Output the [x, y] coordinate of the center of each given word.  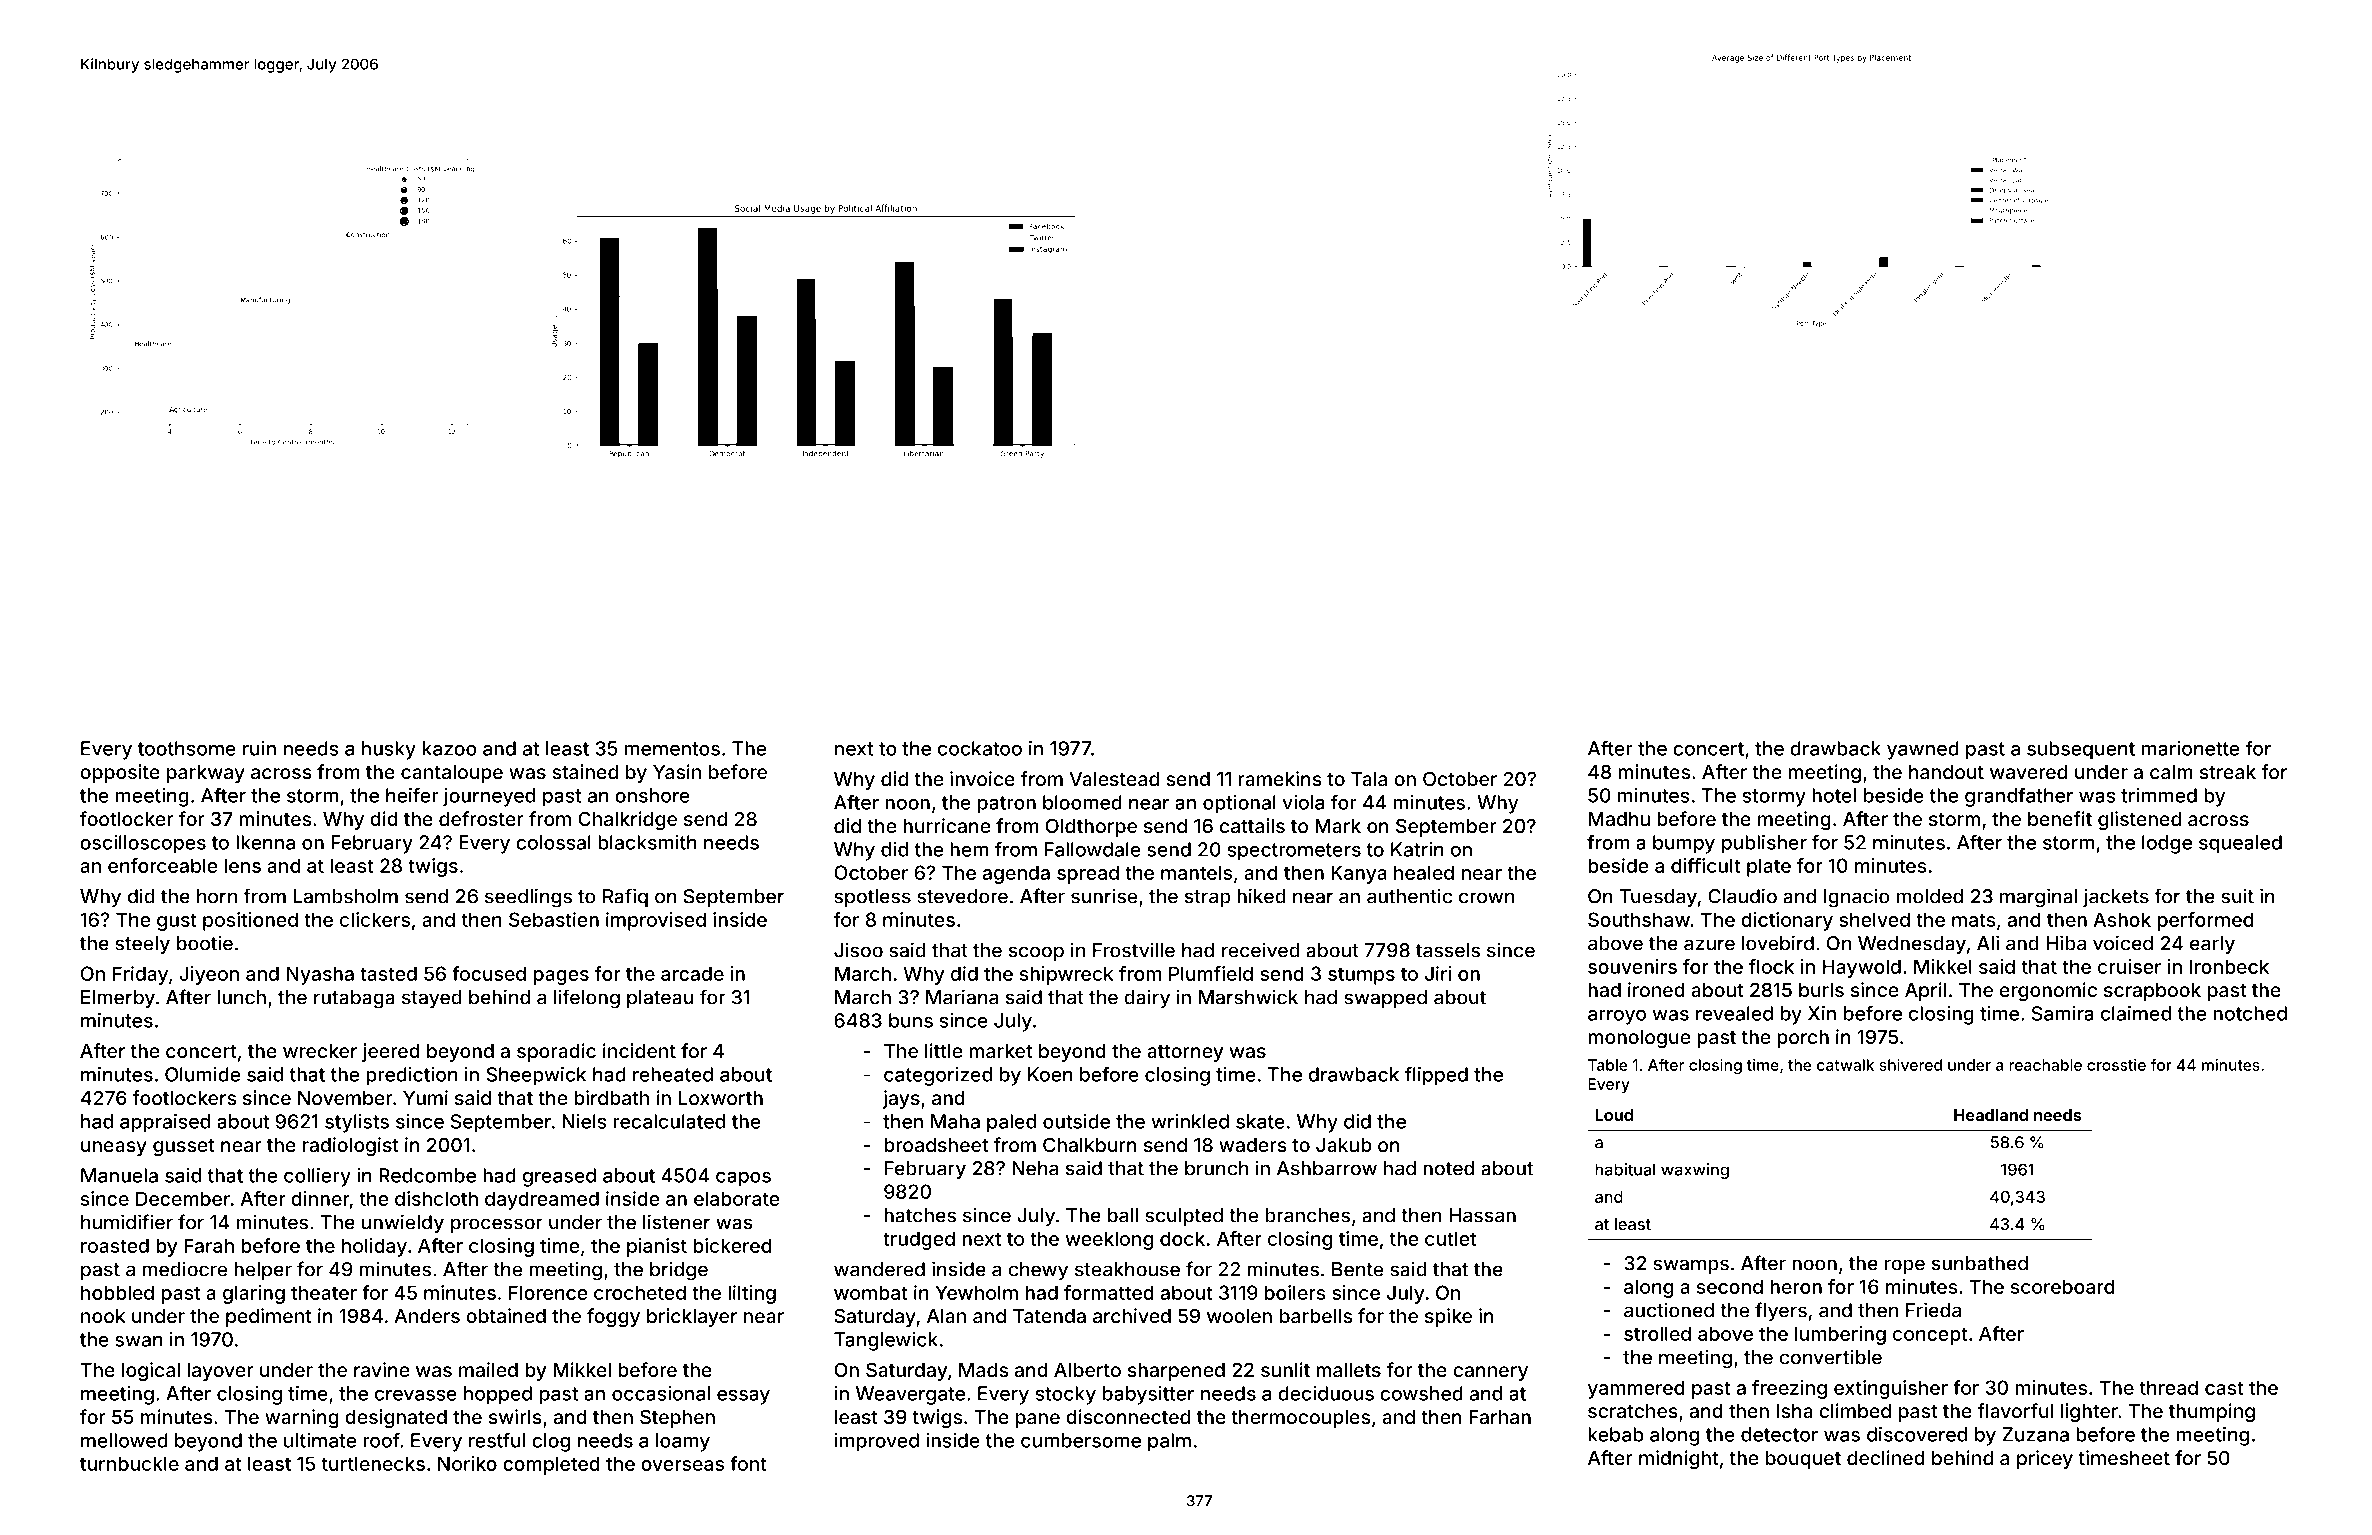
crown [1486, 898]
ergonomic [2048, 991]
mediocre [184, 1269]
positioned [250, 921]
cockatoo [980, 748]
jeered [391, 1052]
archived [1132, 1315]
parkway [206, 774]
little [944, 1050]
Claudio [1742, 896]
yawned [1923, 750]
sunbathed [1980, 1263]
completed [551, 1465]
